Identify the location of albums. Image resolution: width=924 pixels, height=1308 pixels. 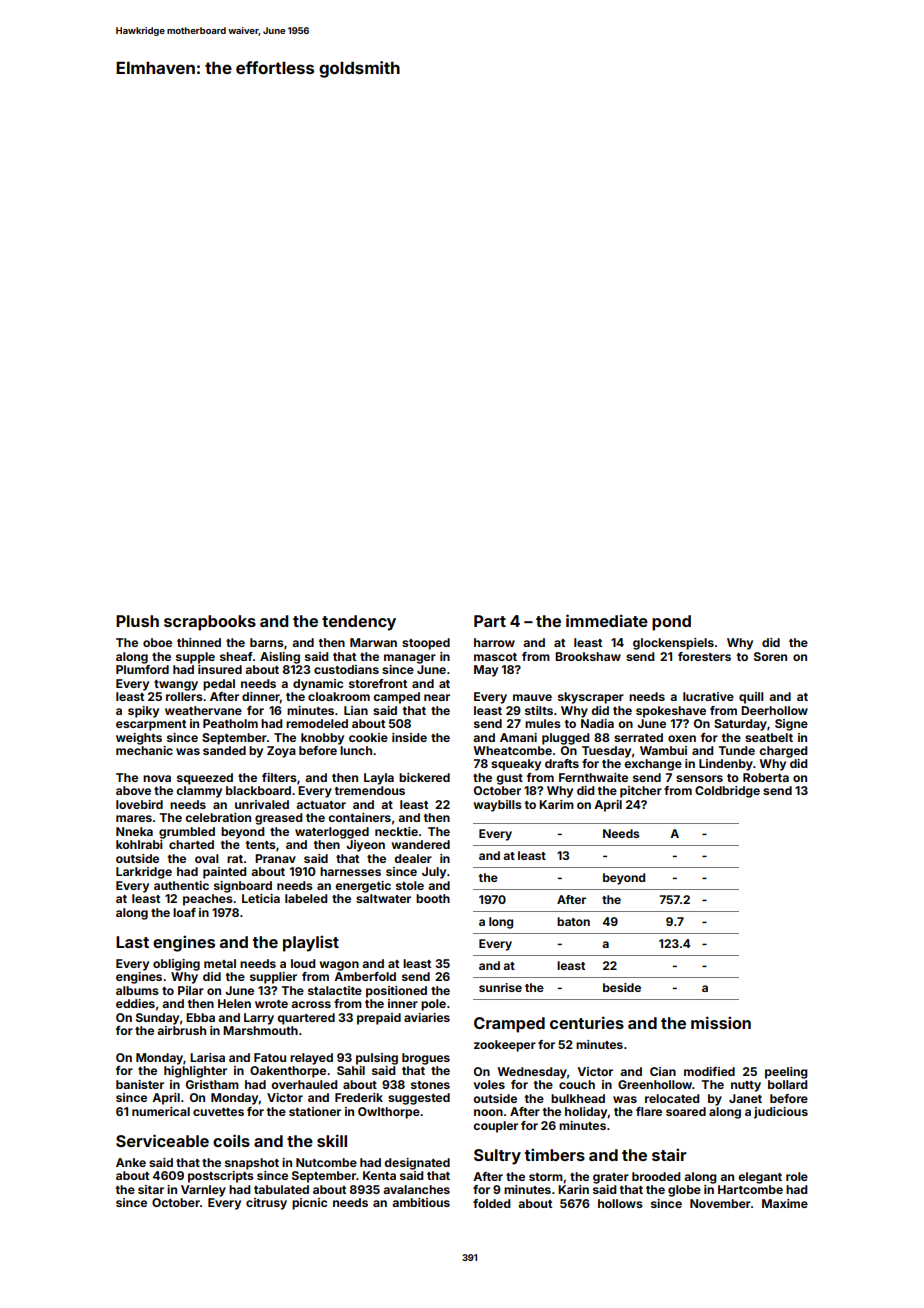
(137, 990).
